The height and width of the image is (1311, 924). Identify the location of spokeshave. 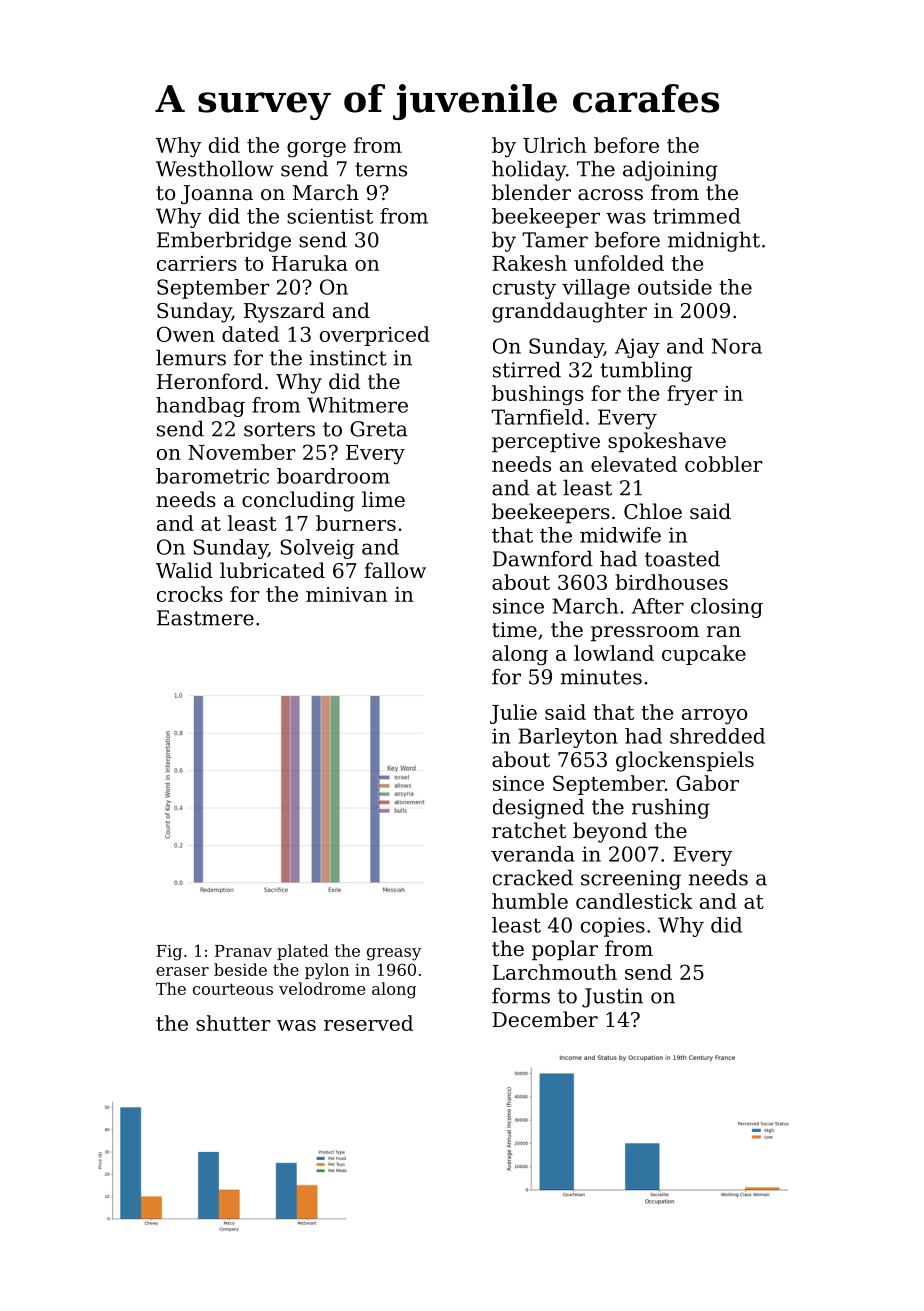
(667, 442).
